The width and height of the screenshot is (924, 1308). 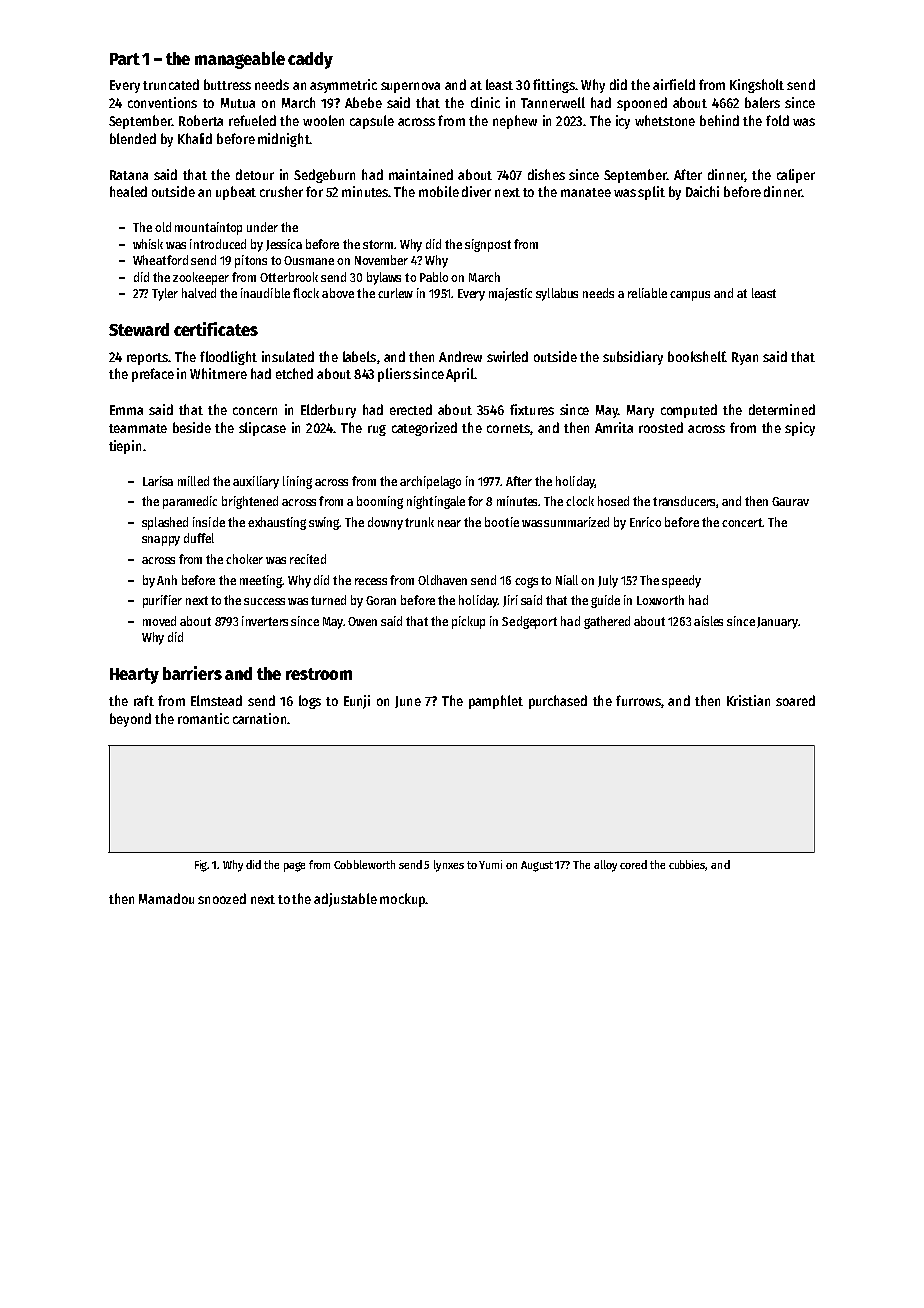 I want to click on Part, so click(x=125, y=59).
